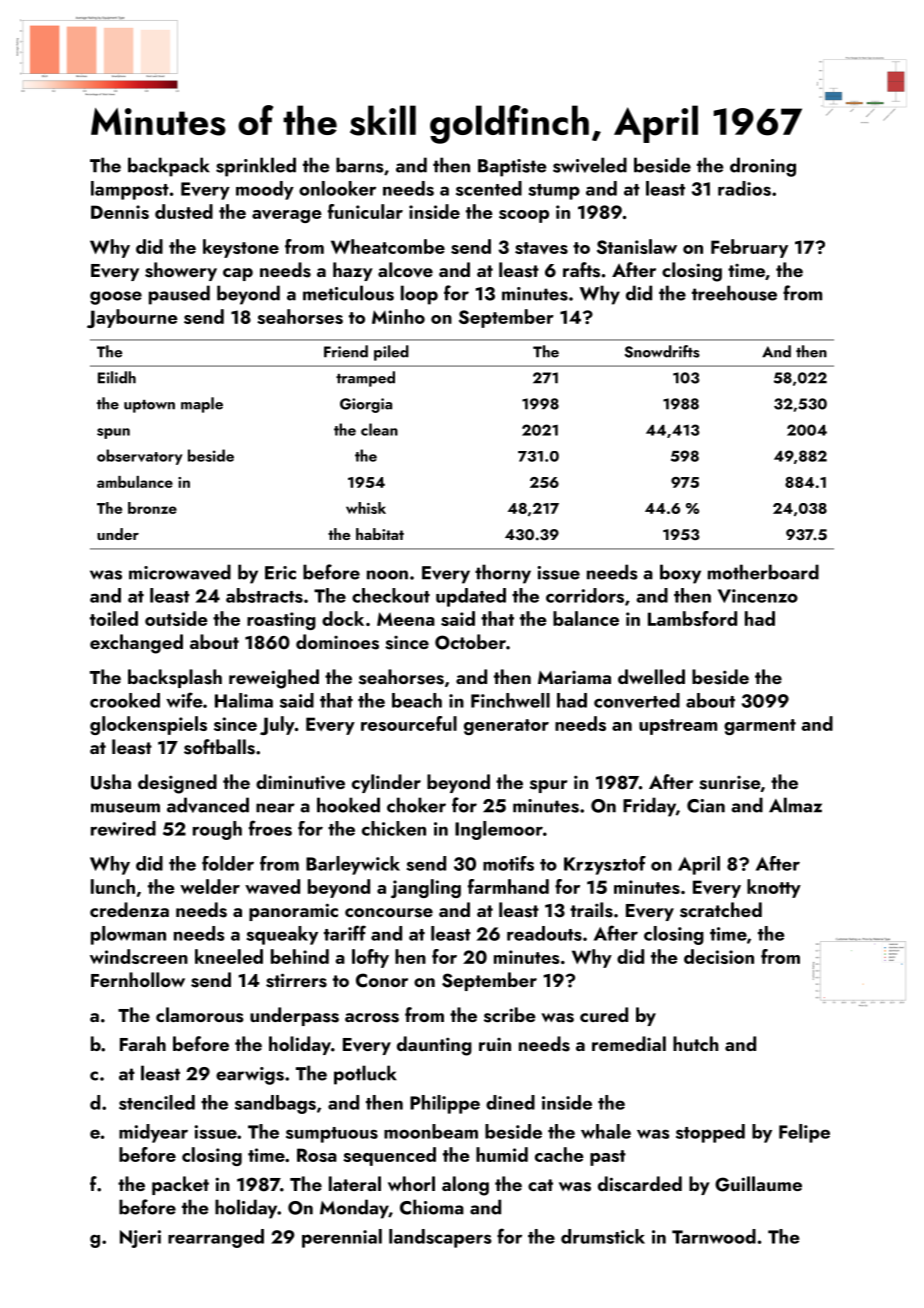 This screenshot has height=1308, width=924. Describe the element at coordinates (489, 188) in the screenshot. I see `scented` at that location.
